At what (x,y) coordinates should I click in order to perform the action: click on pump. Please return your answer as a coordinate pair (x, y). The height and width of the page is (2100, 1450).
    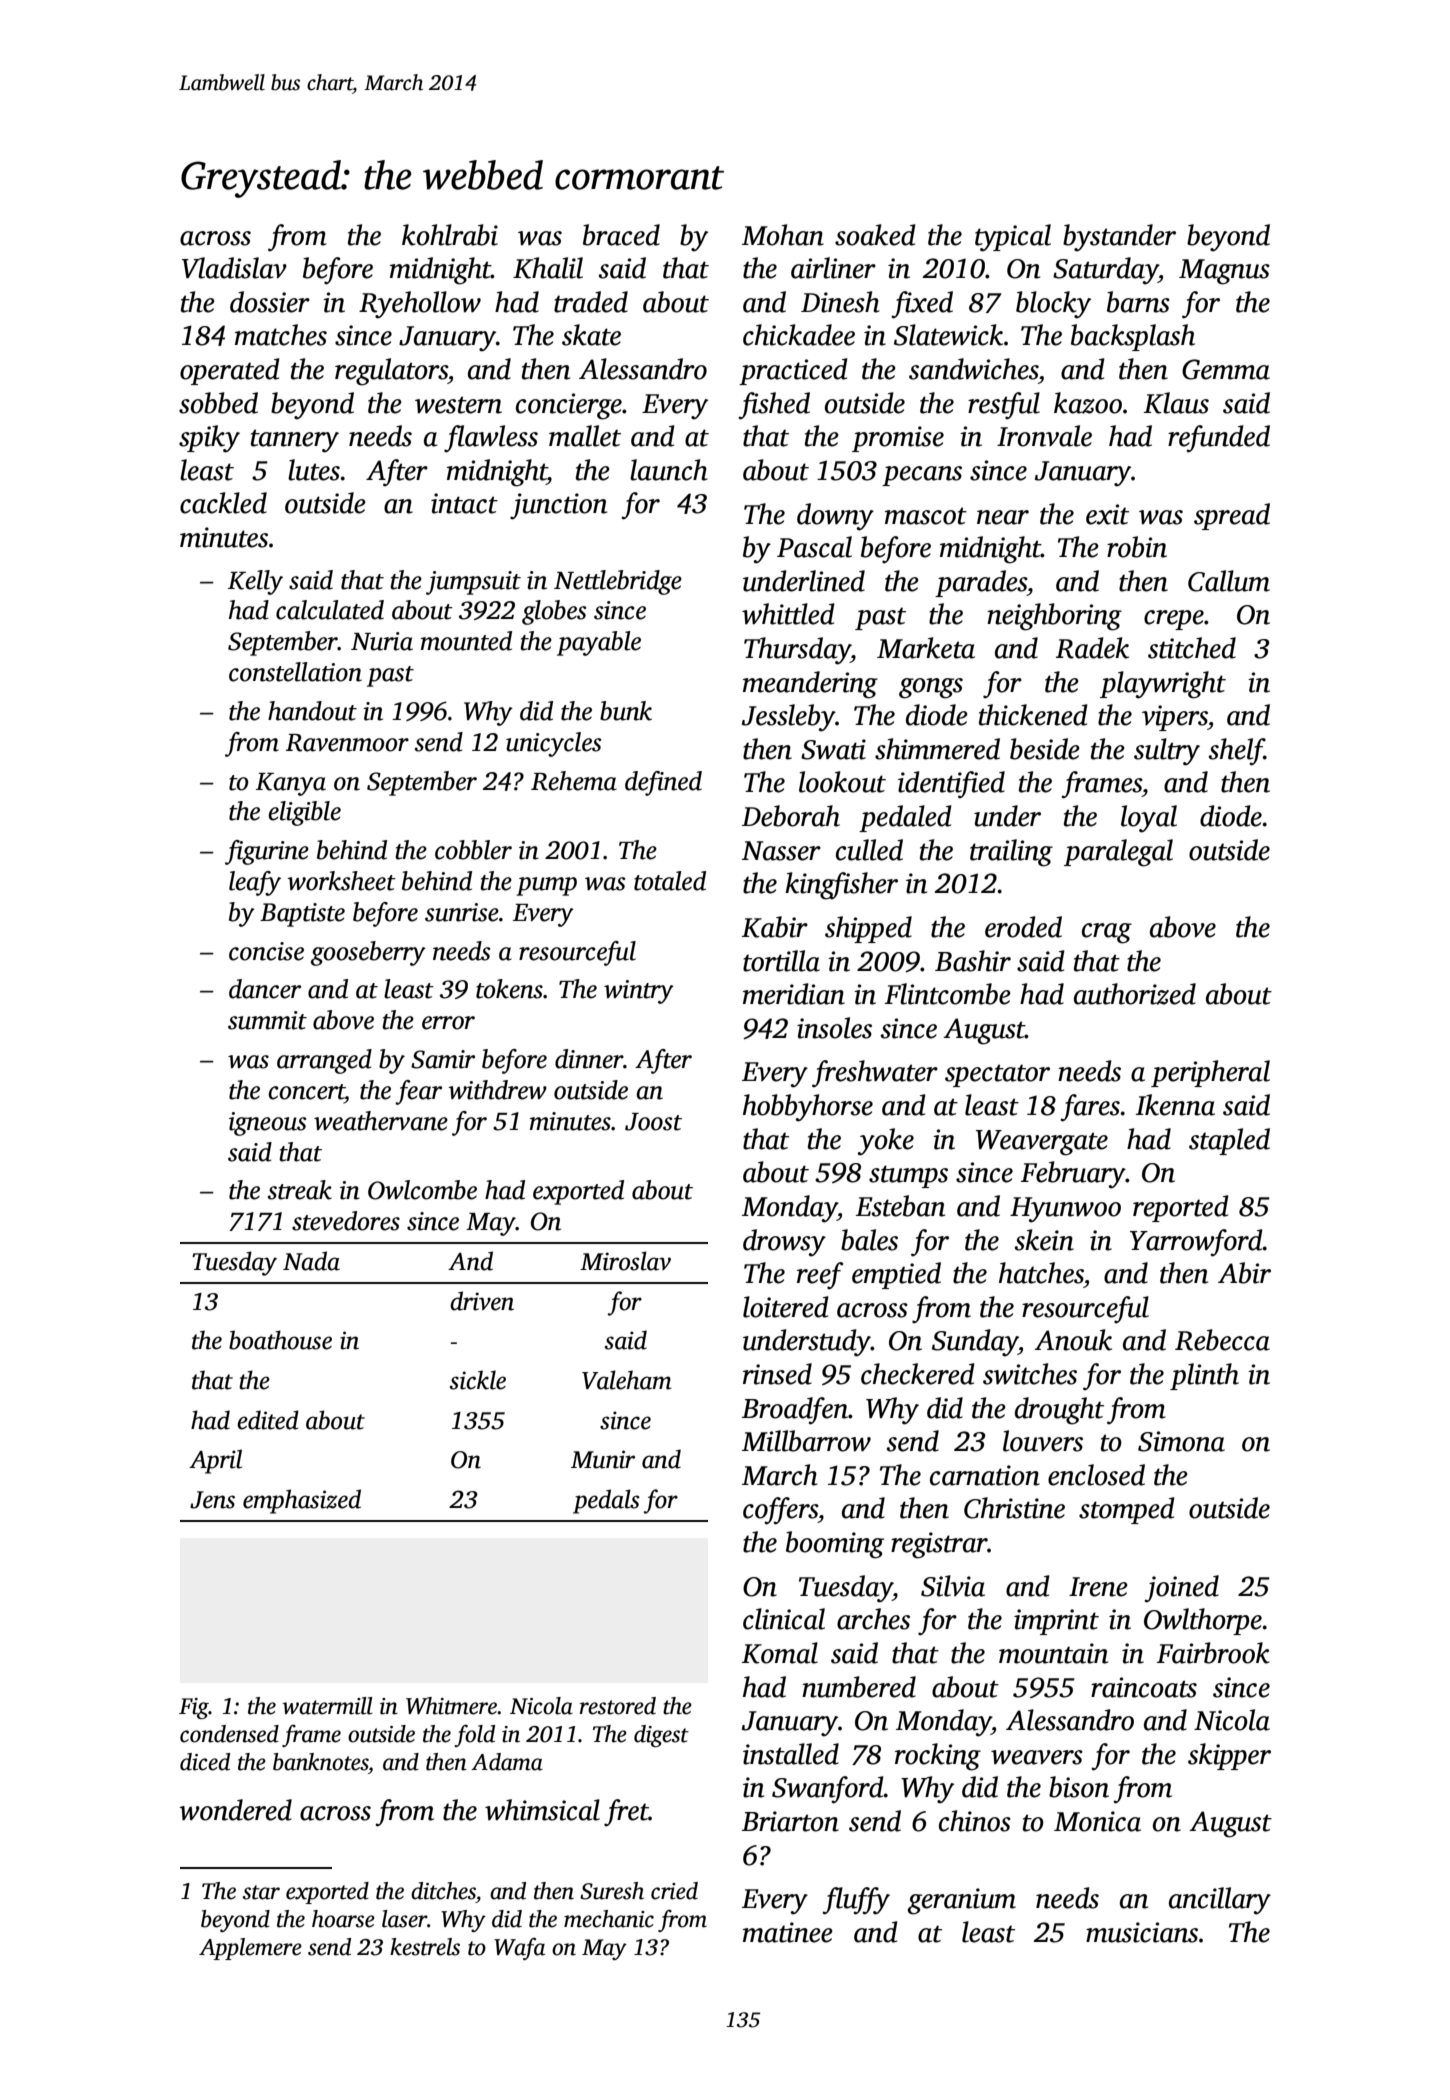
    Looking at the image, I should click on (546, 886).
